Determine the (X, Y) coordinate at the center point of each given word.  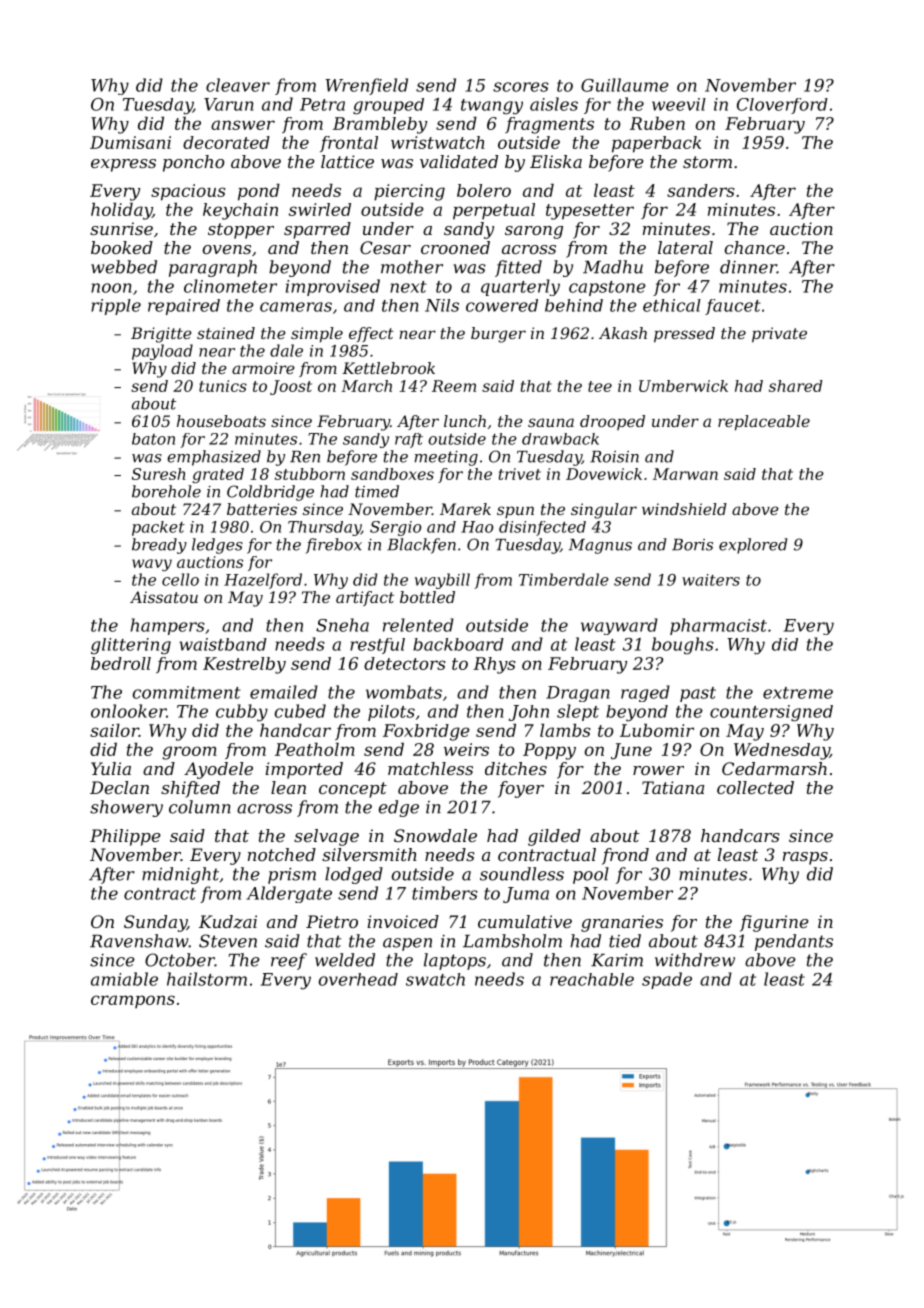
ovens (227, 249)
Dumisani (130, 142)
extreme (798, 693)
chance (755, 247)
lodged (354, 875)
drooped (612, 422)
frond (625, 856)
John (529, 713)
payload (162, 352)
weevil (679, 104)
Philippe (125, 837)
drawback (560, 439)
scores (521, 87)
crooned (455, 247)
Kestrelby (244, 665)
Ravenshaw (139, 941)
